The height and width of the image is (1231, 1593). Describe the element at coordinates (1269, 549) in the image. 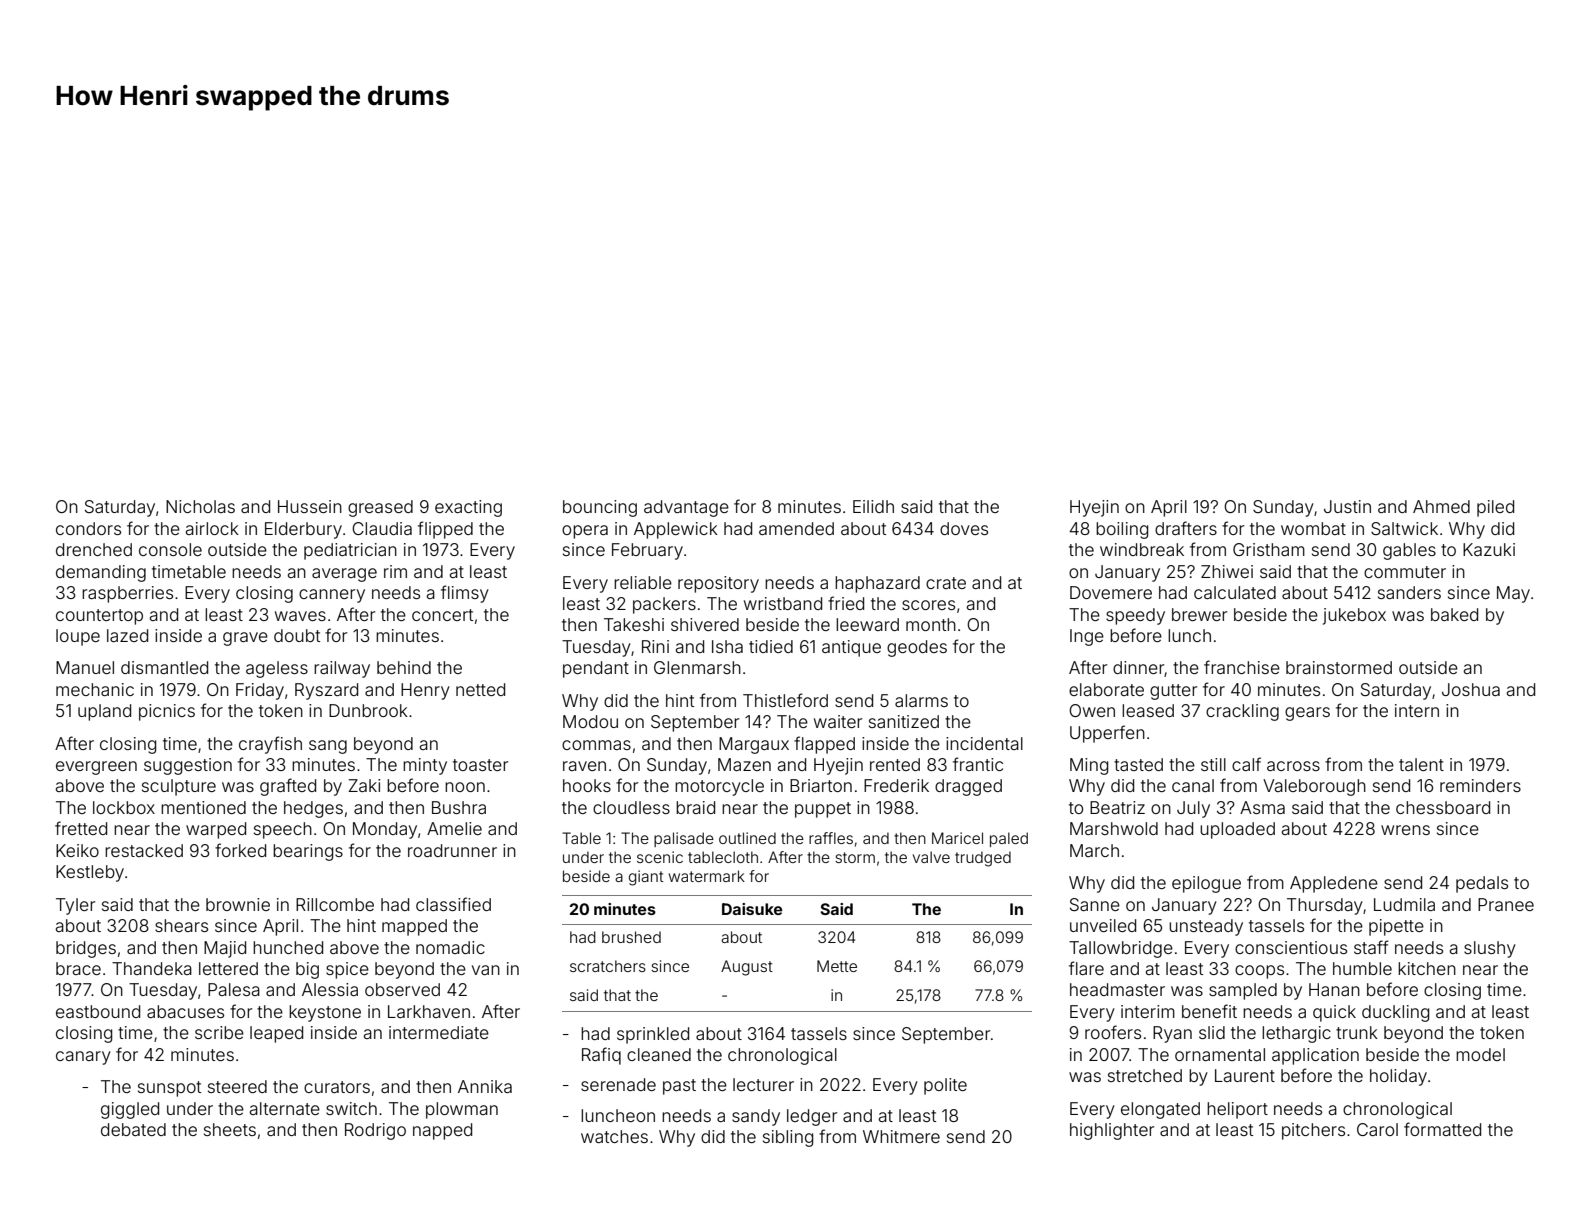

I see `Gristham` at that location.
